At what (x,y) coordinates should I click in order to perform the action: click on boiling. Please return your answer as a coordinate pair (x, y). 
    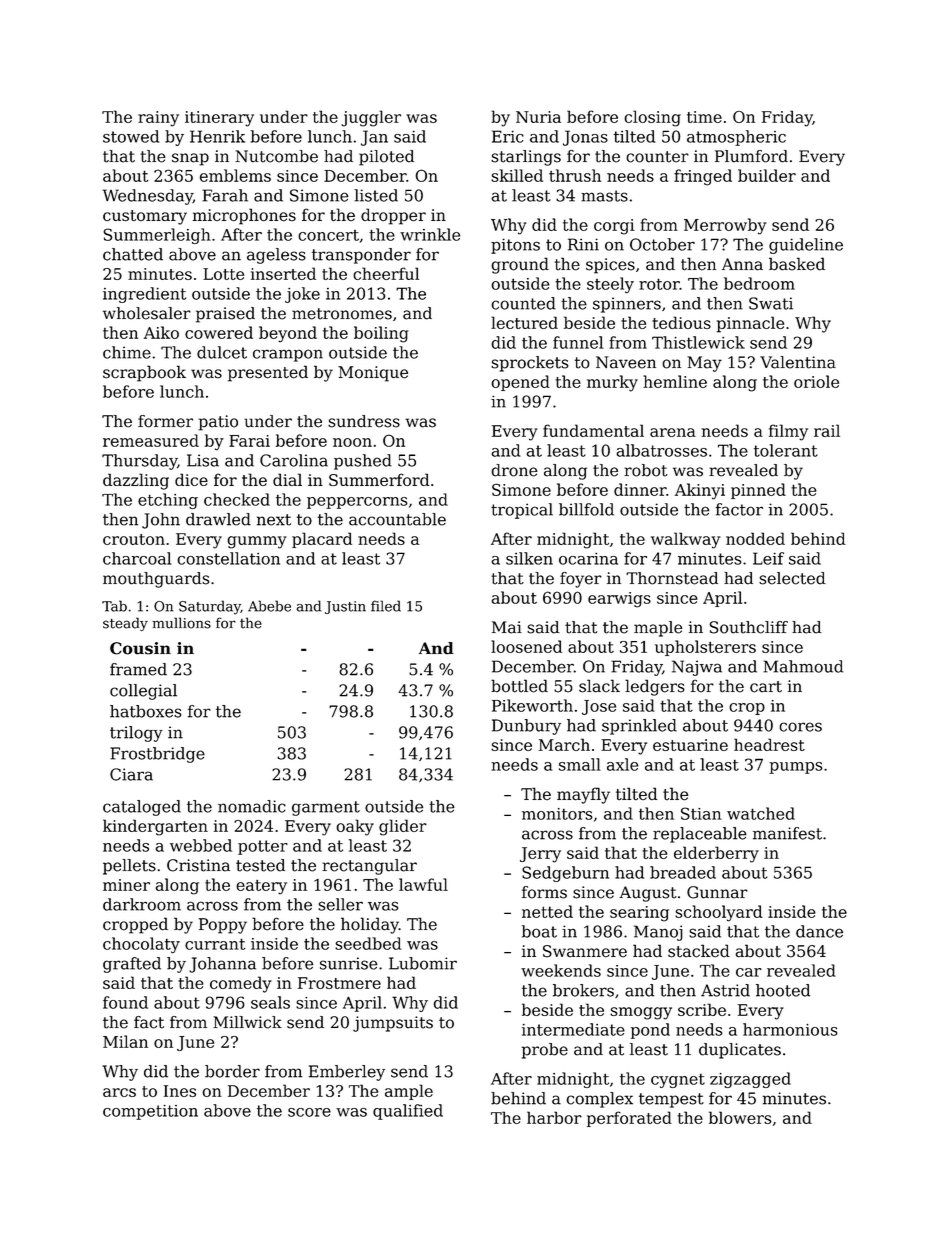
    Looking at the image, I should click on (381, 334).
